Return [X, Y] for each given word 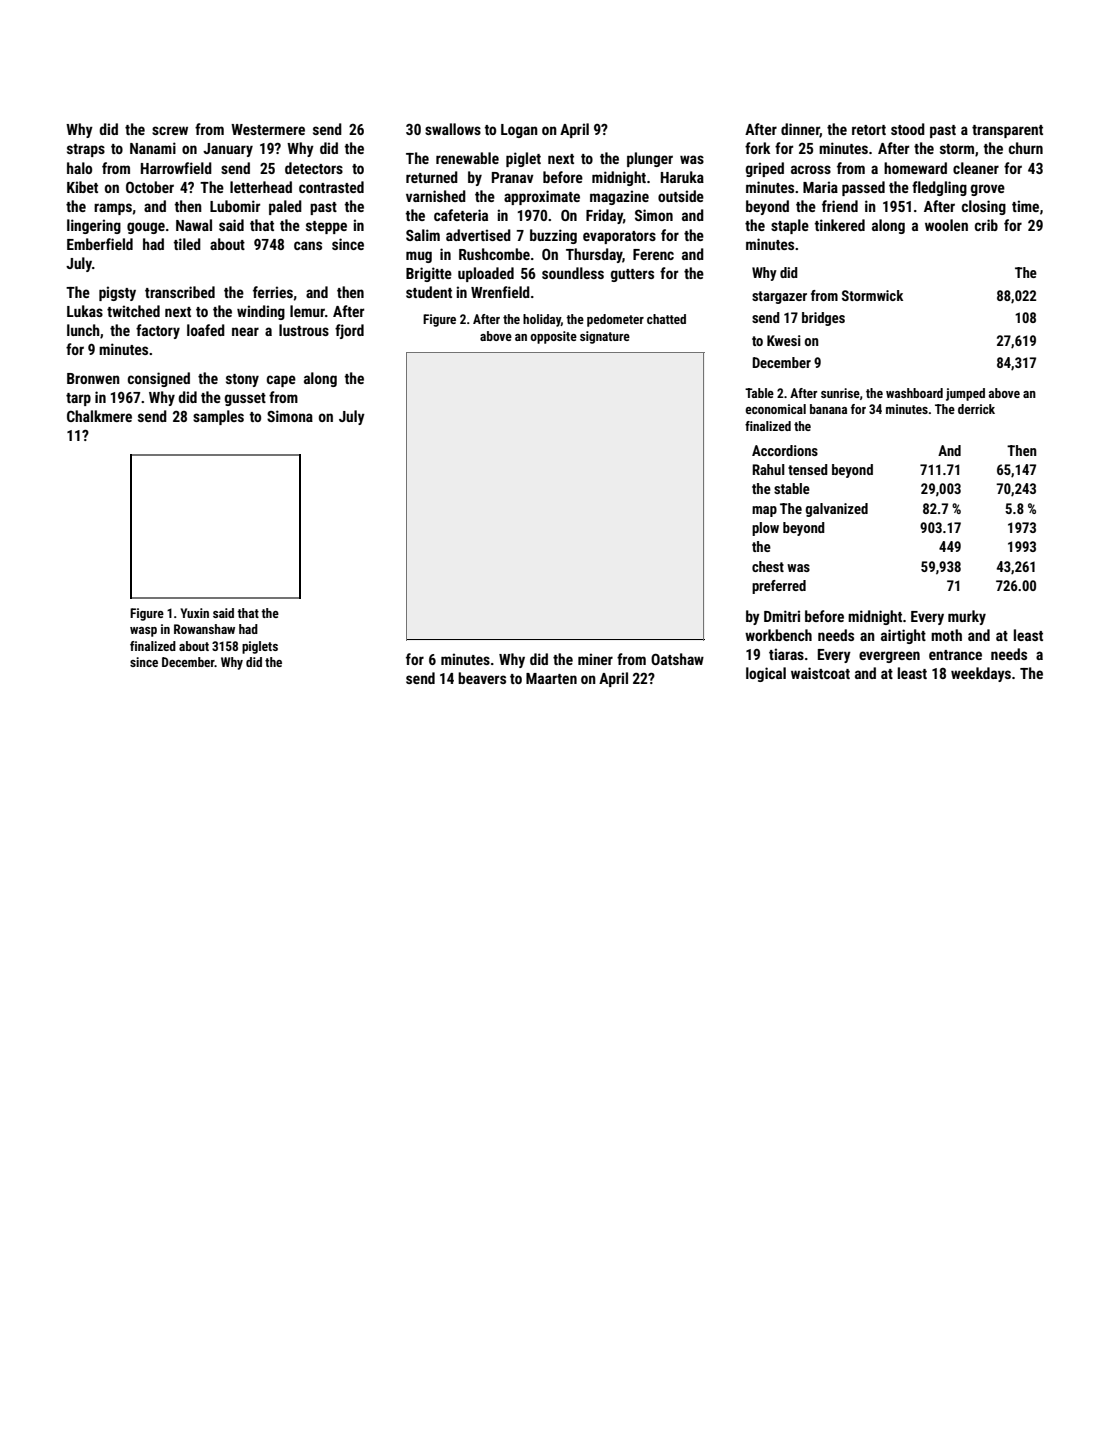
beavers [482, 678]
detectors [314, 168]
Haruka [682, 177]
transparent [1007, 131]
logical [766, 674]
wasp [143, 632]
